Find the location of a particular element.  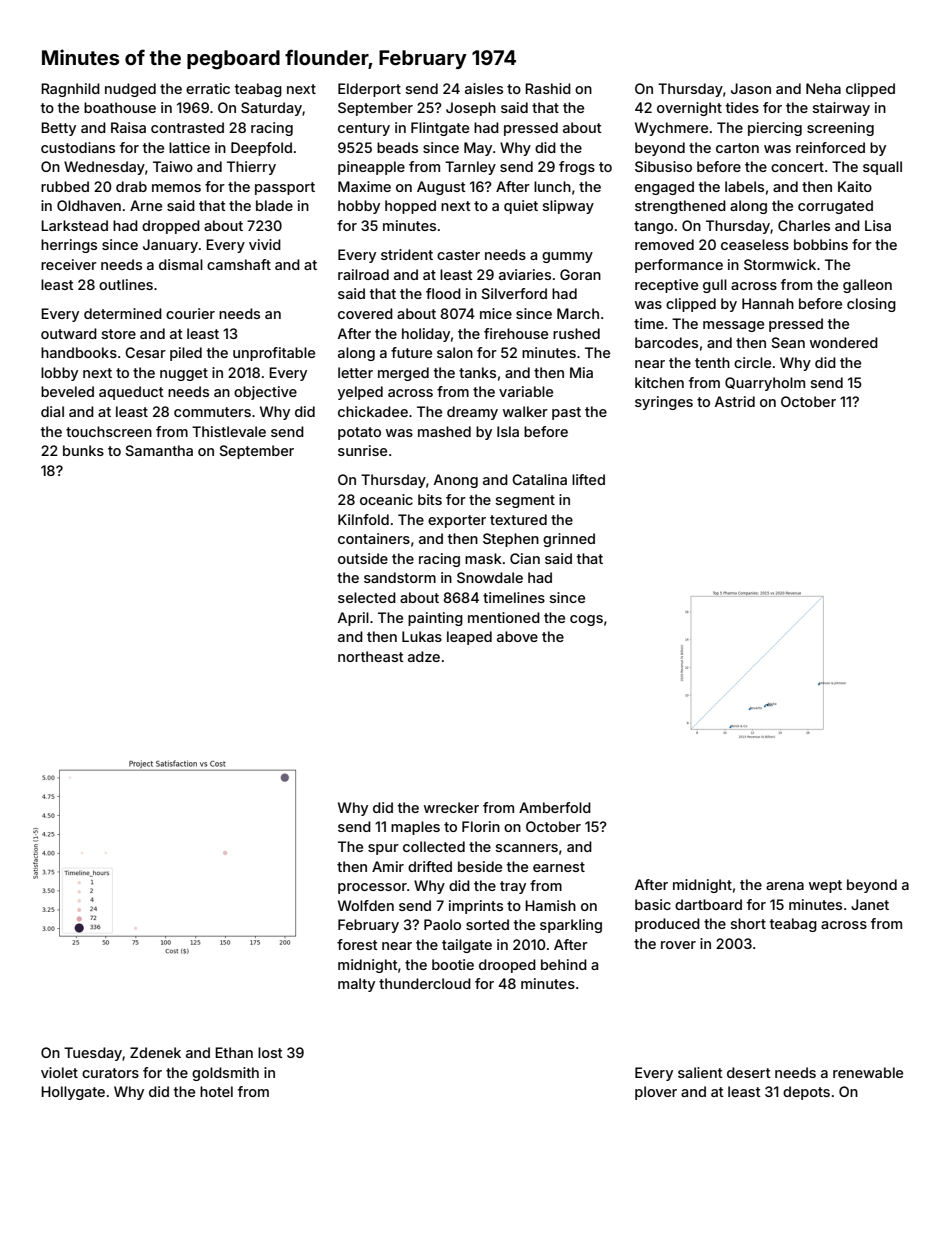

adze is located at coordinates (424, 656).
